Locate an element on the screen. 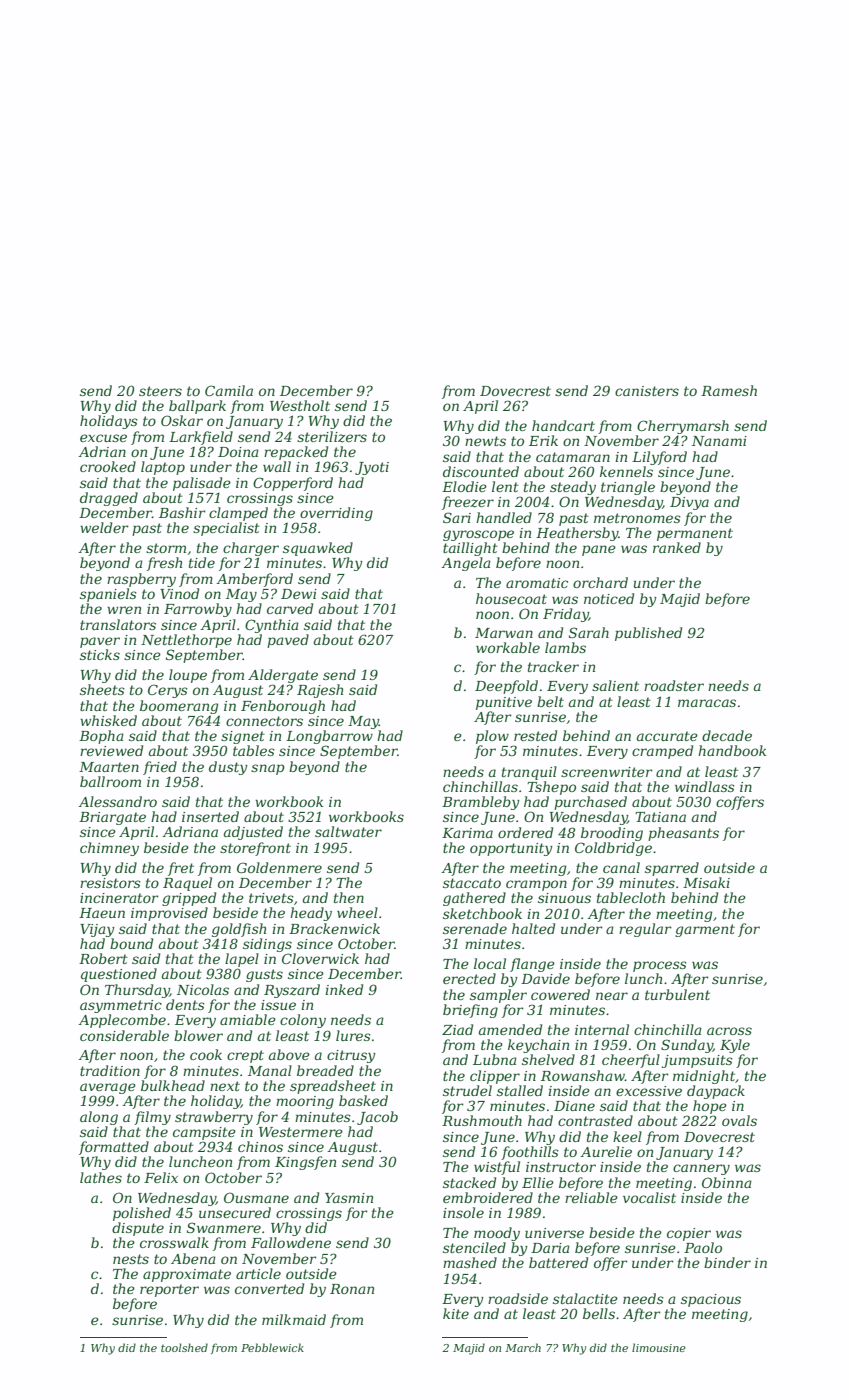 This screenshot has width=849, height=1400. Camila is located at coordinates (229, 390).
